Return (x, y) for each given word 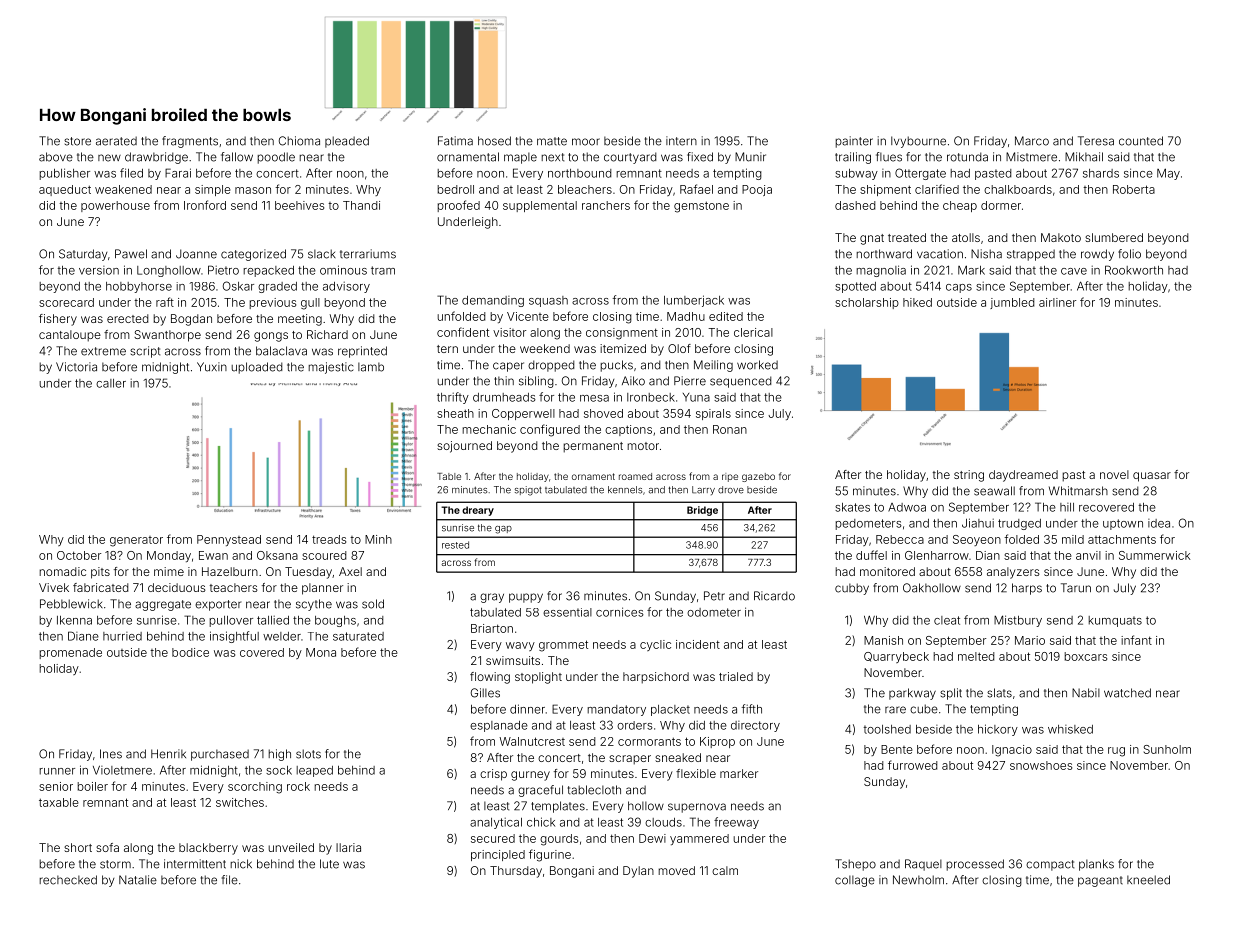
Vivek (54, 587)
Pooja (757, 190)
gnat (872, 239)
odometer (714, 612)
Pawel (131, 254)
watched (1127, 693)
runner (57, 771)
